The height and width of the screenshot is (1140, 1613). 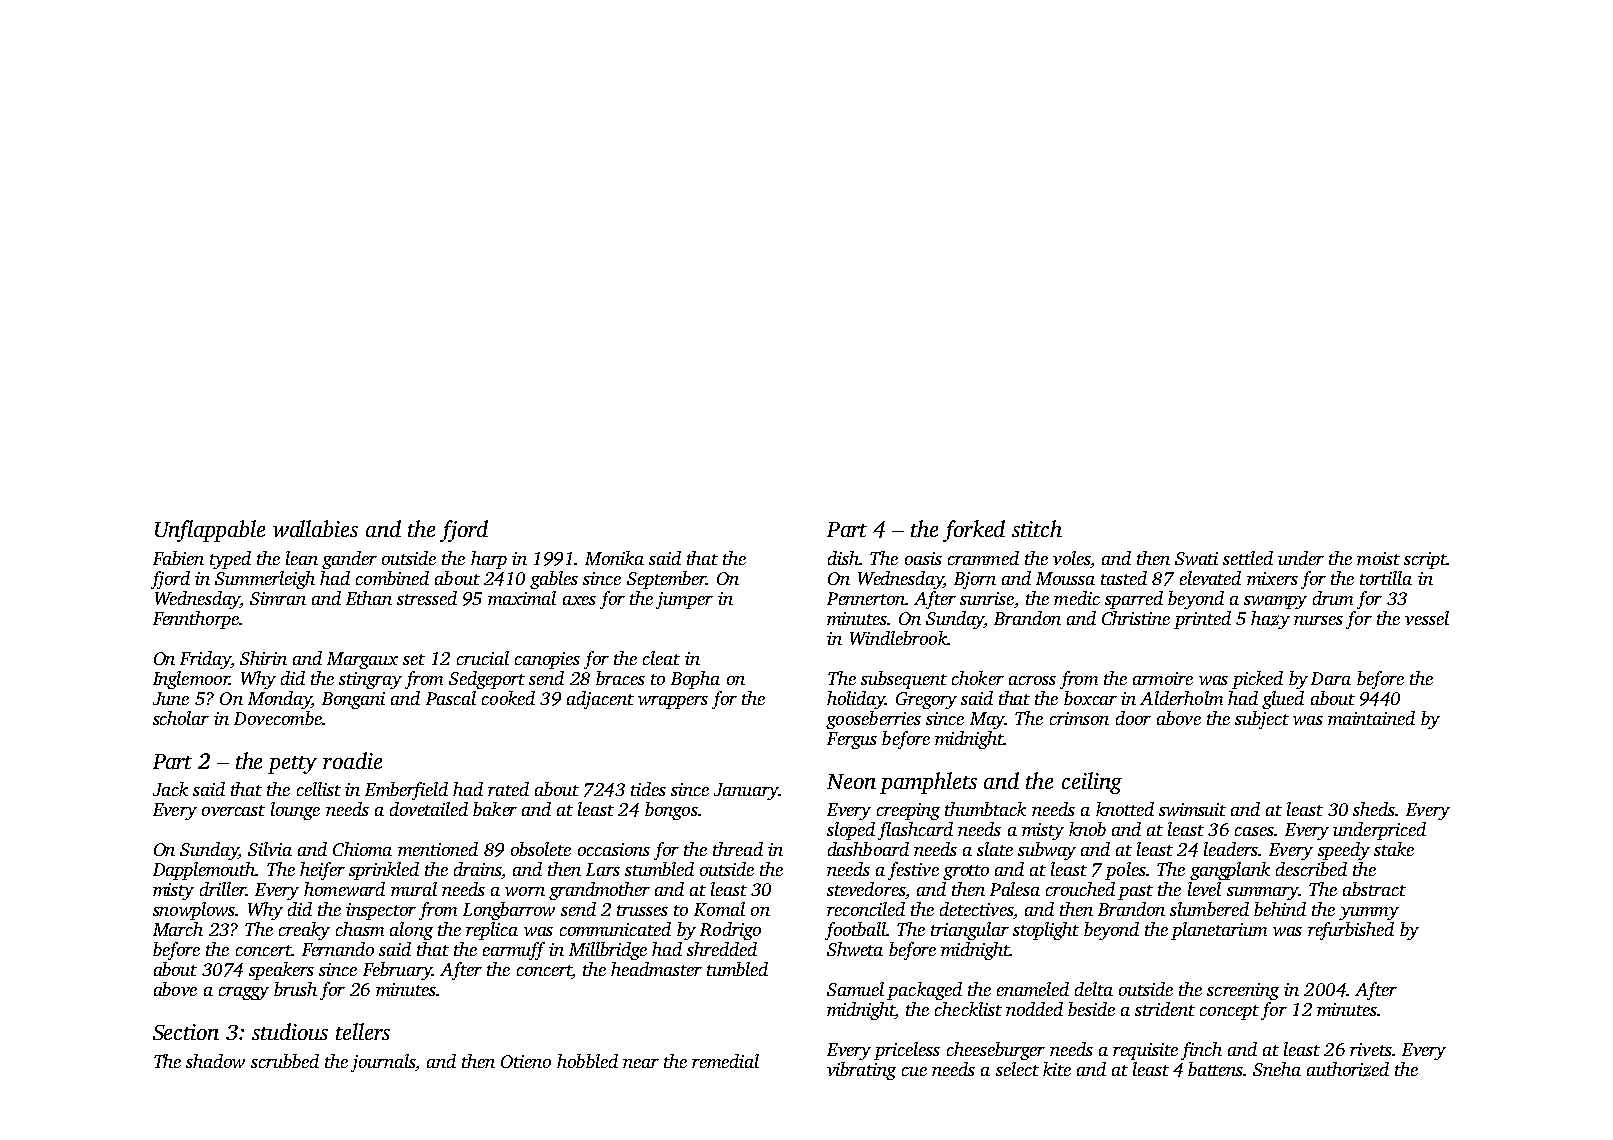 I want to click on swimsuit, so click(x=1192, y=809).
